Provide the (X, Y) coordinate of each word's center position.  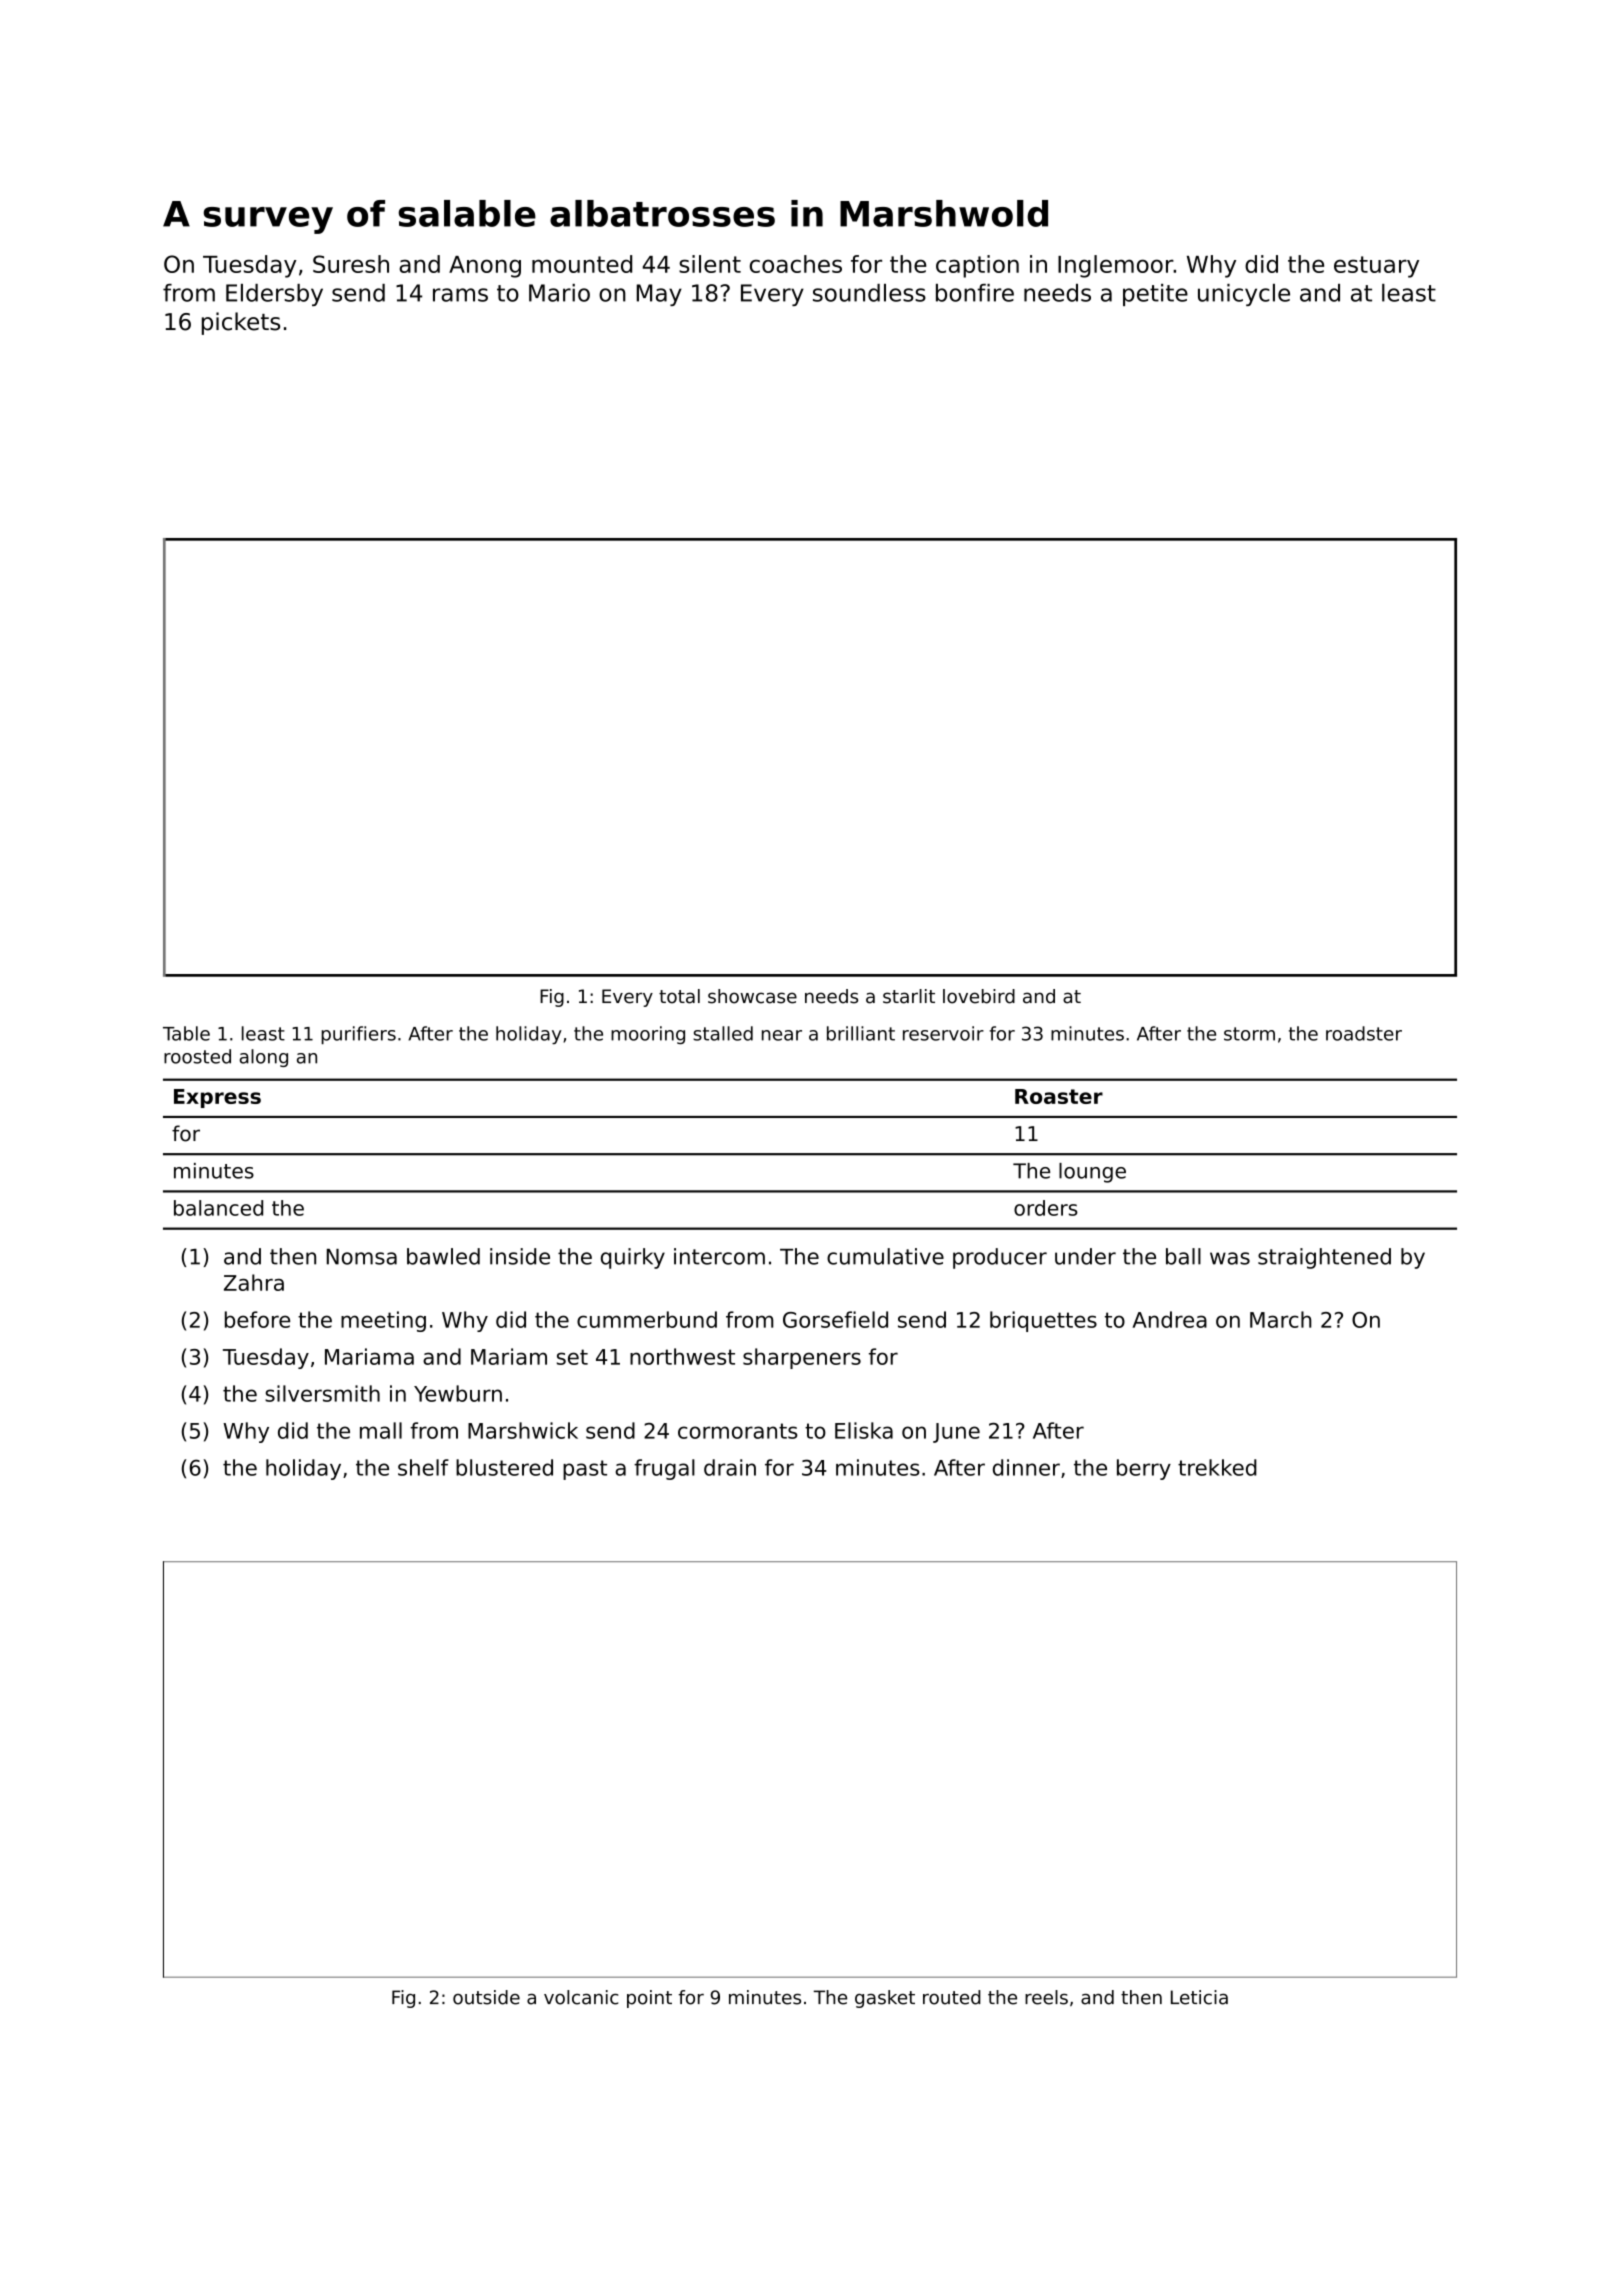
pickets (241, 323)
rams (460, 295)
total (679, 996)
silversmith (322, 1393)
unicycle (1244, 295)
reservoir (943, 1033)
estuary (1376, 267)
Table (186, 1033)
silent (710, 264)
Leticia (1199, 1997)
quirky (633, 1258)
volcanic (581, 1997)
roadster (1364, 1033)
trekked (1217, 1467)
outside (486, 1997)
